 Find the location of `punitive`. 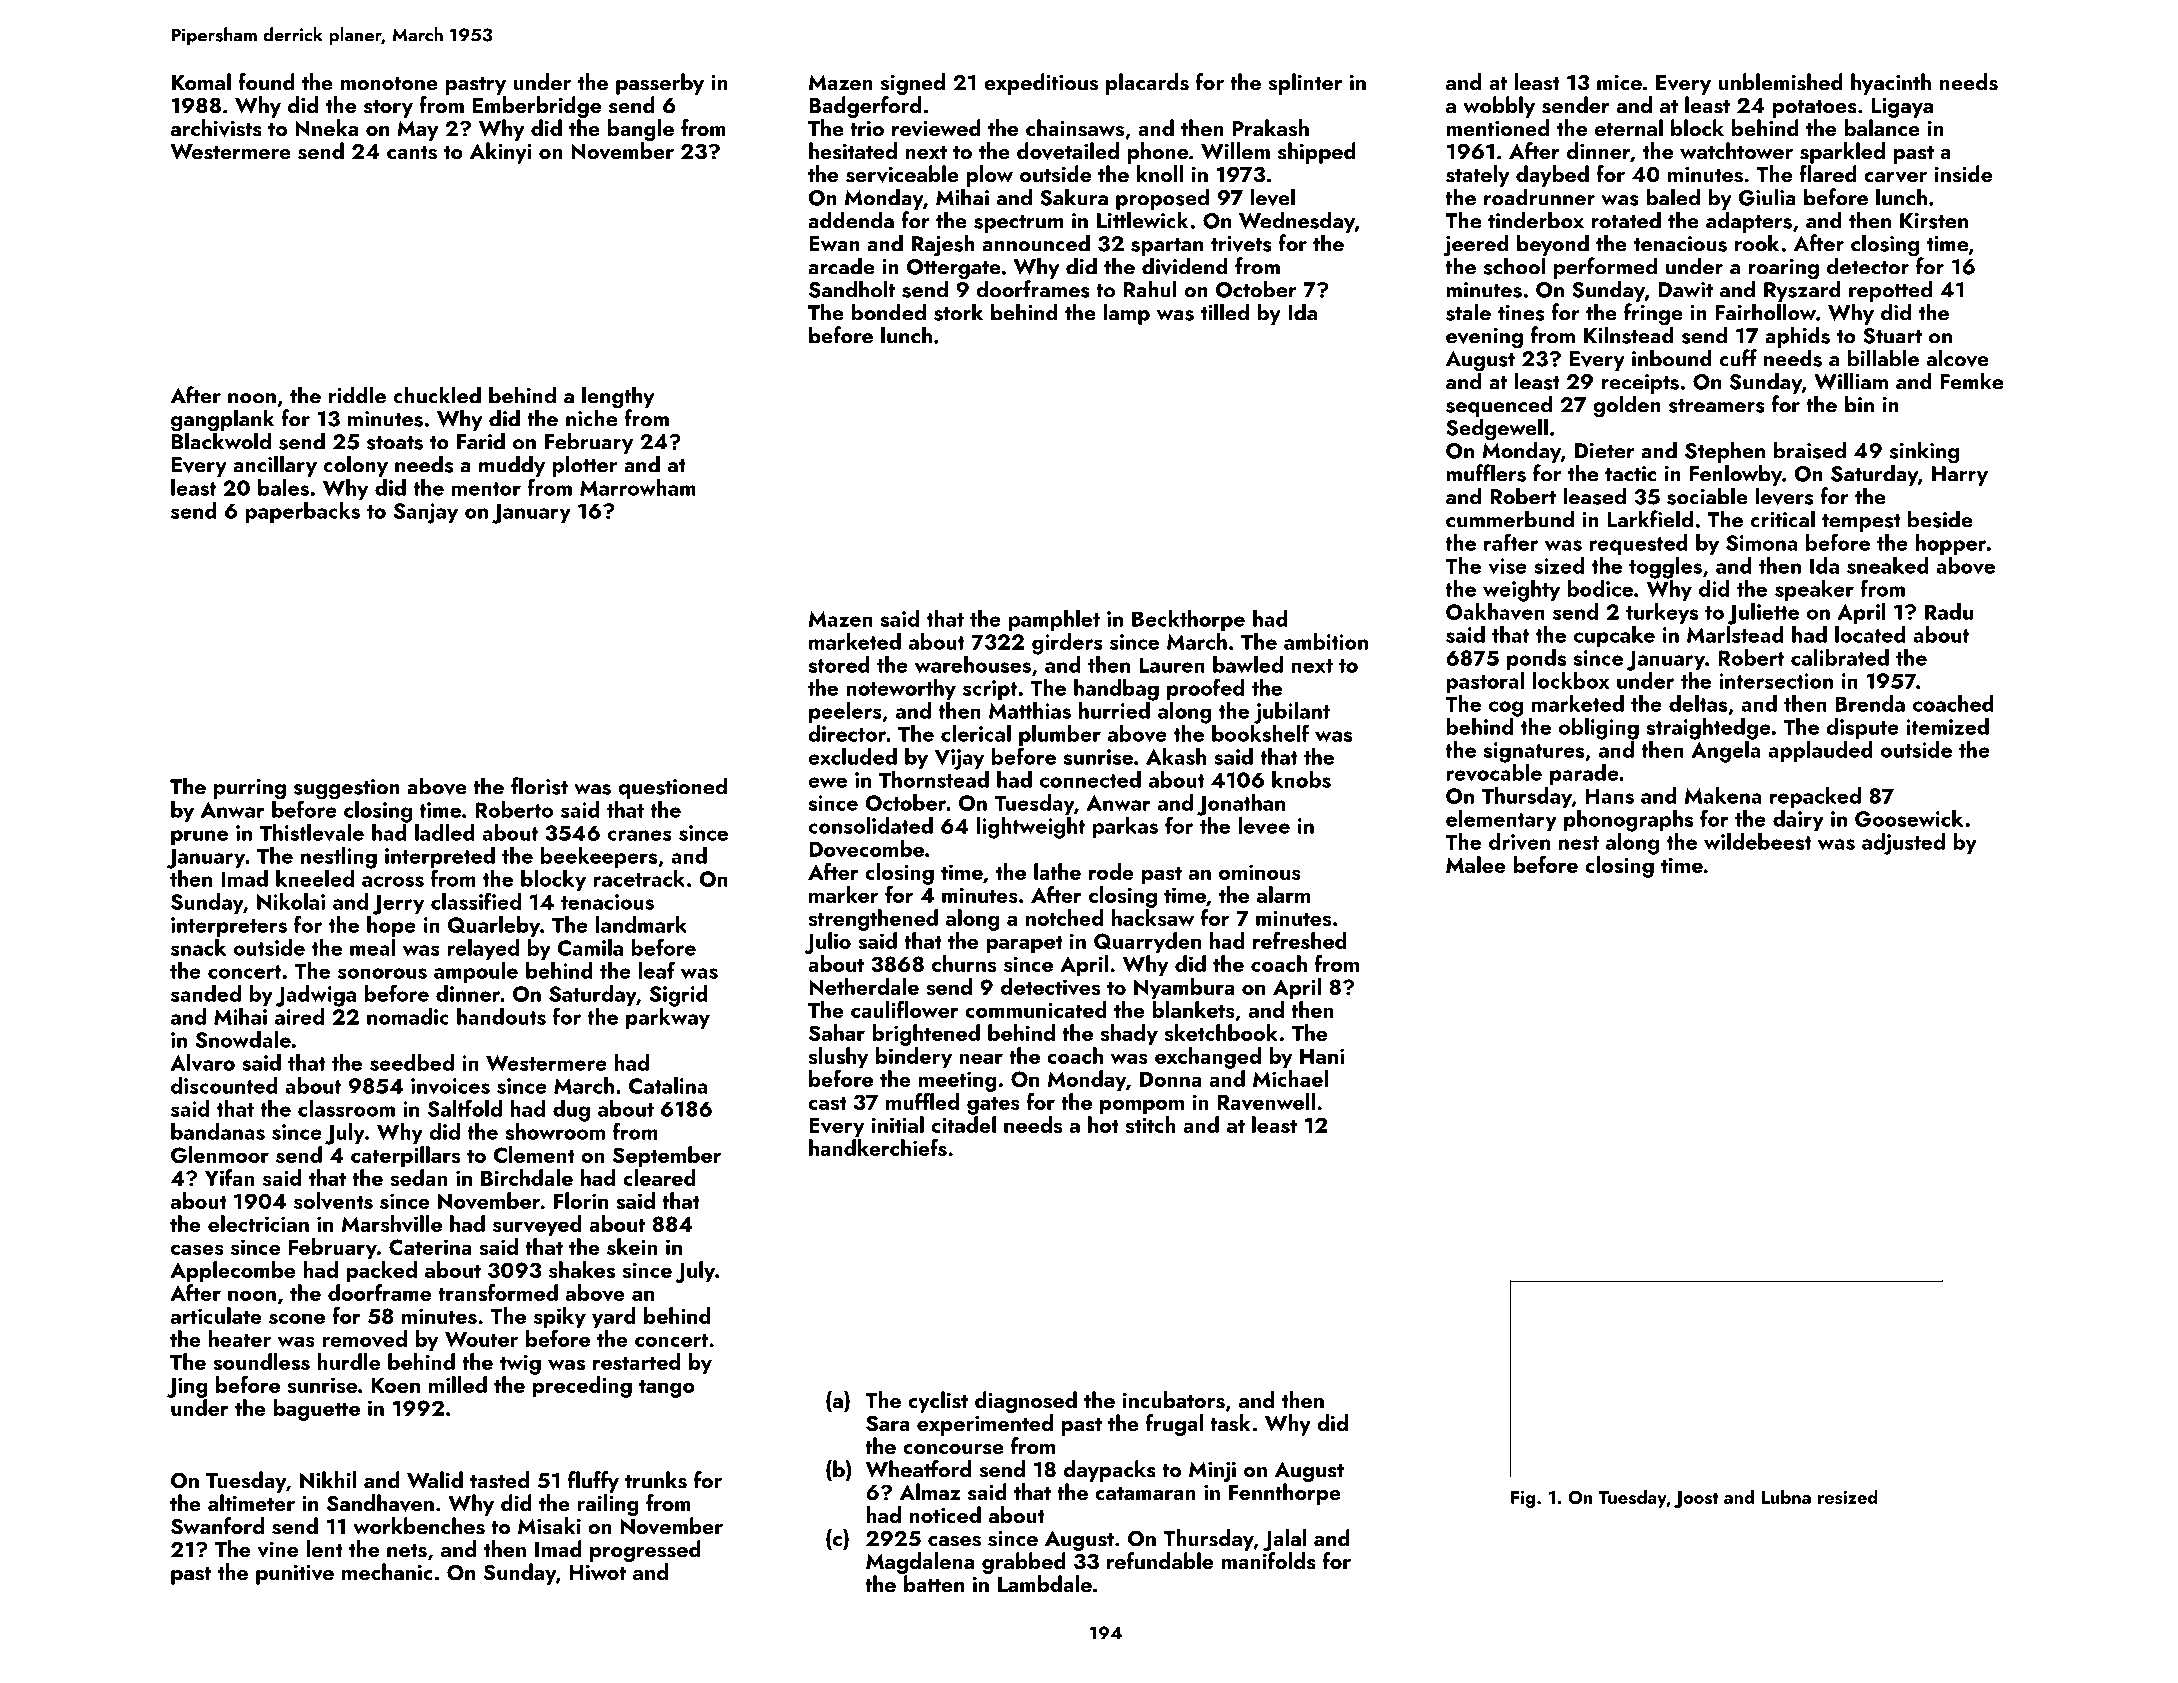

punitive is located at coordinates (295, 1575).
